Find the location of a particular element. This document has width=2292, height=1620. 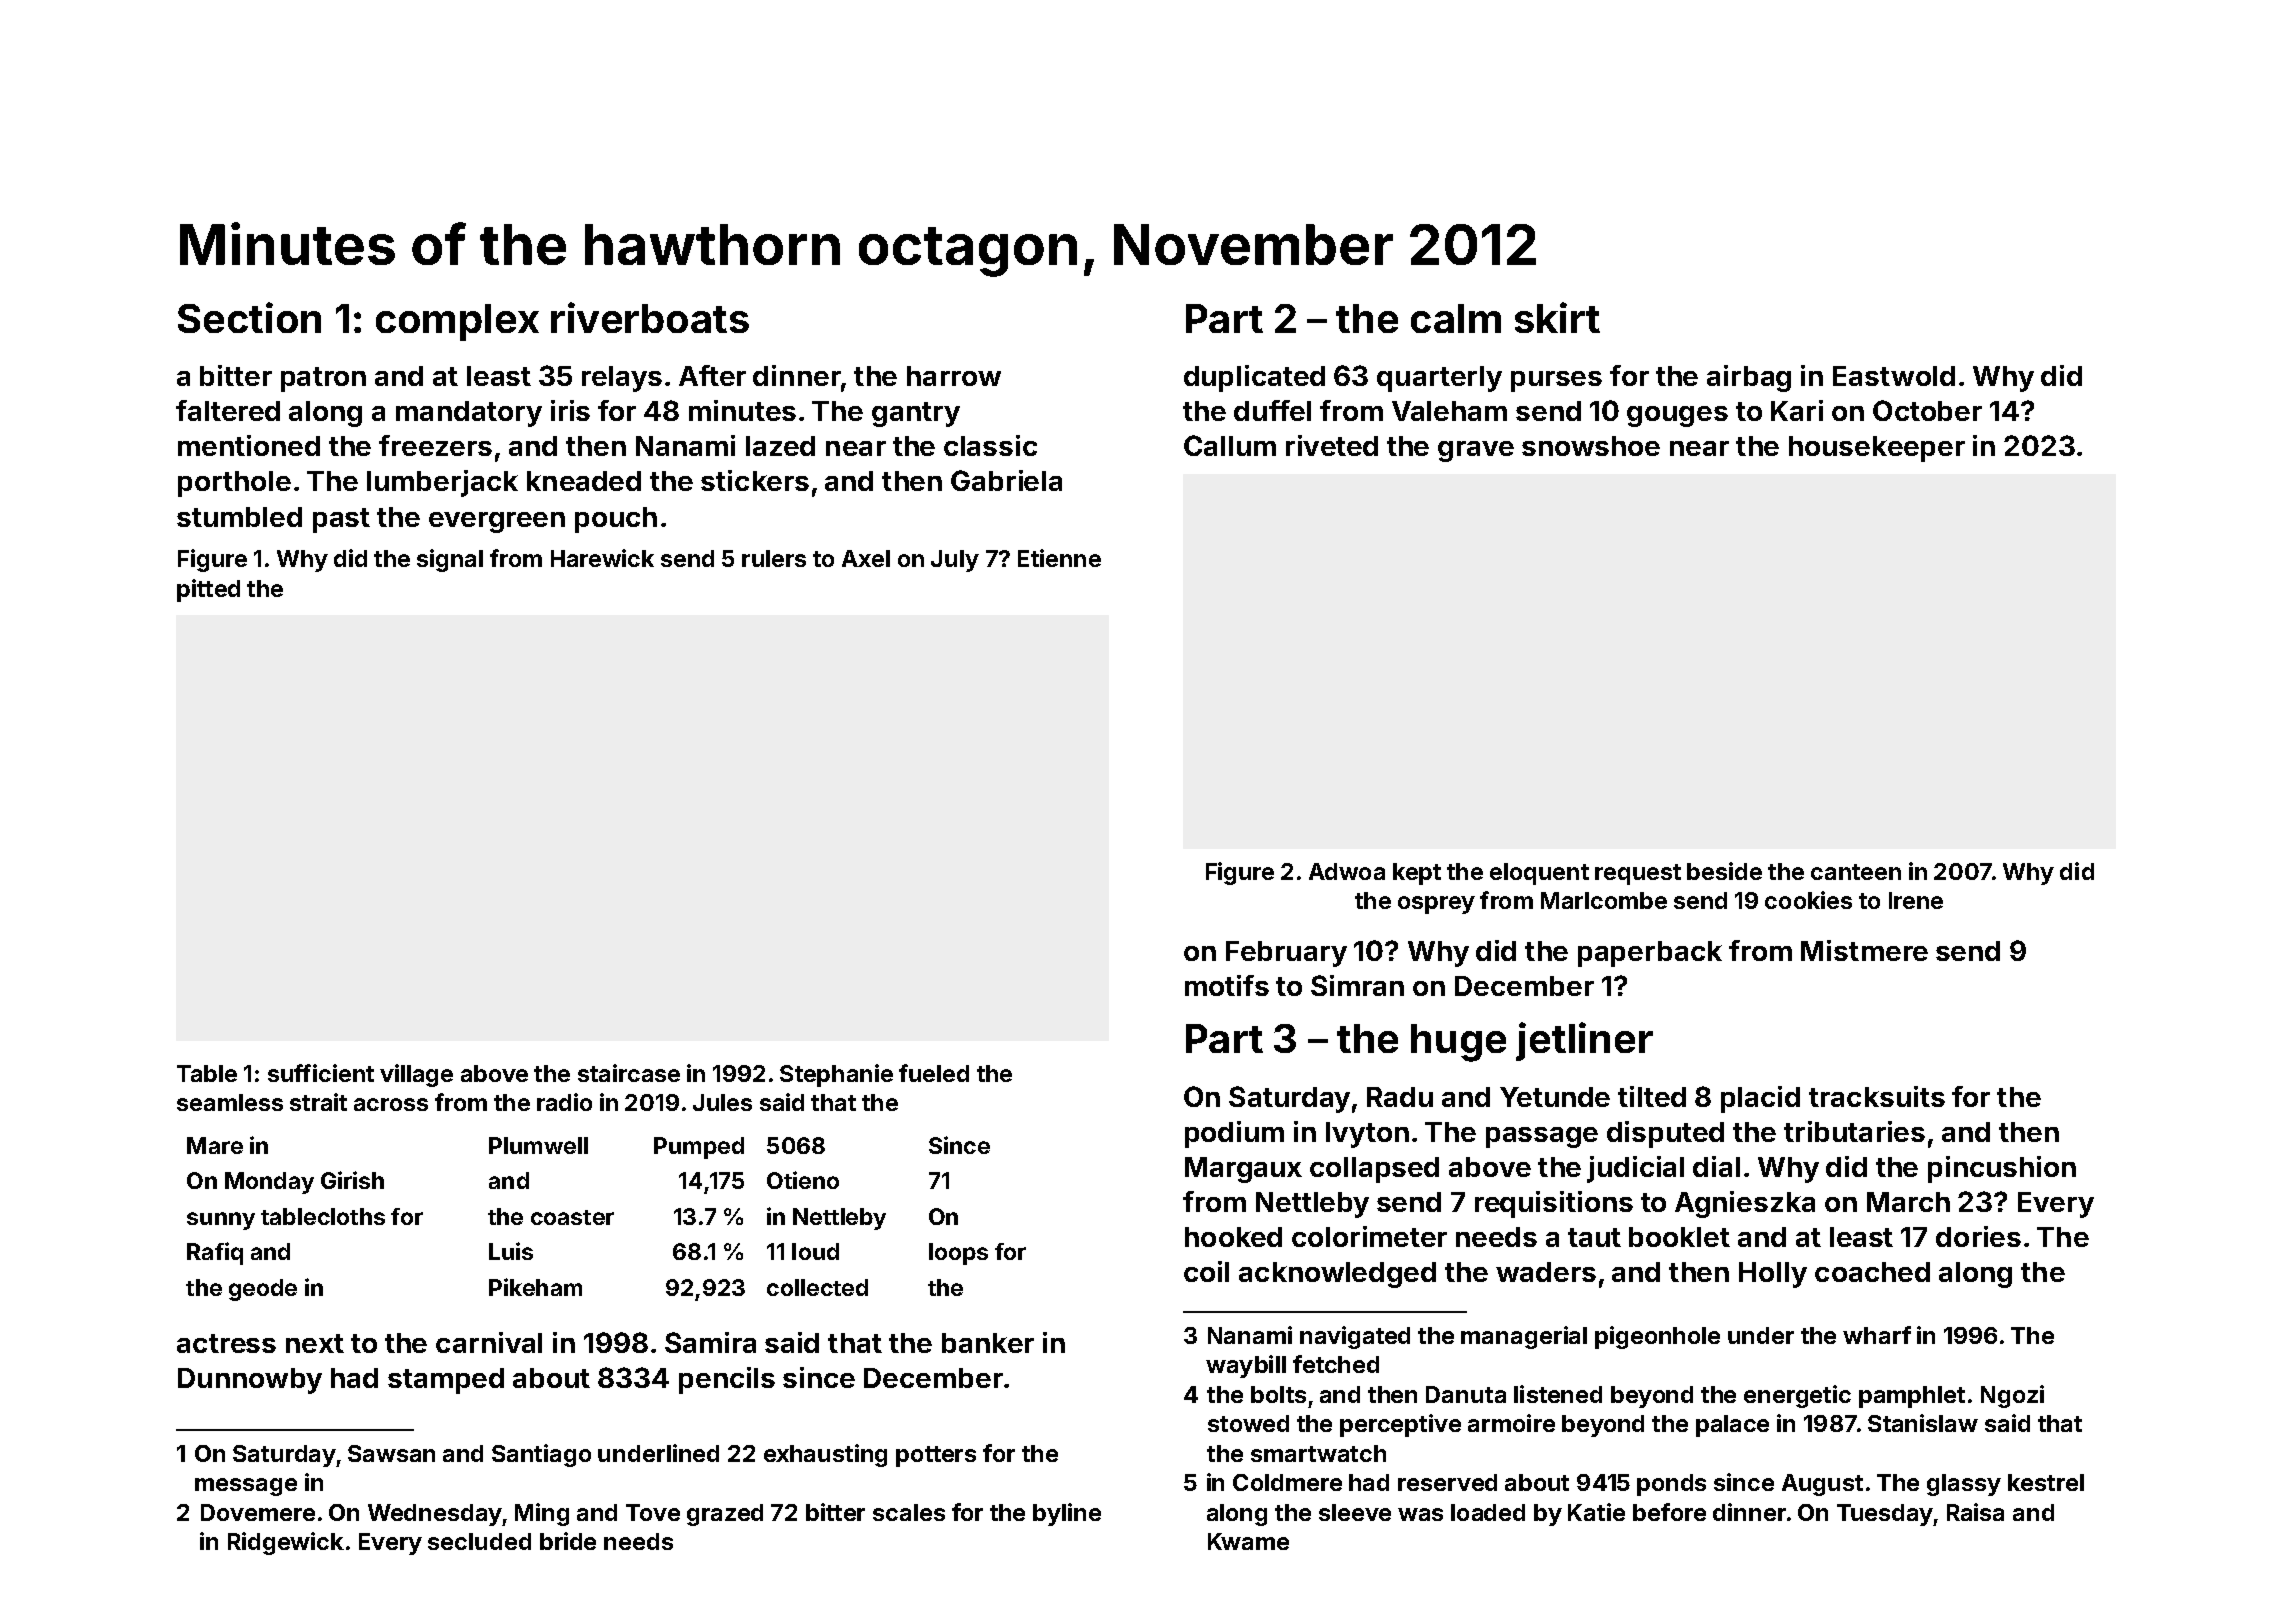

secluded is located at coordinates (479, 1541).
